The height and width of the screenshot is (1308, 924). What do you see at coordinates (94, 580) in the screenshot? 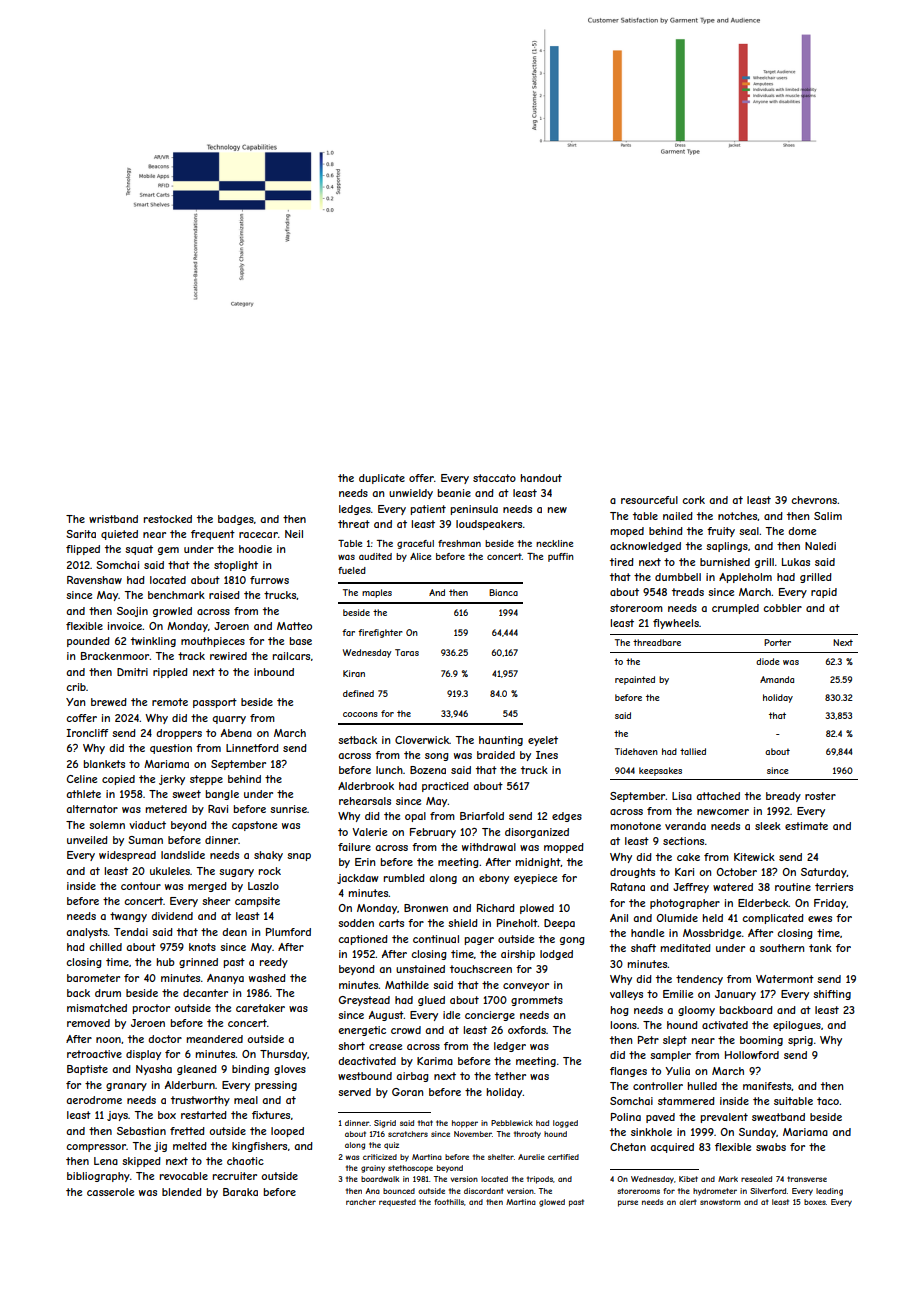
I see `Ravenshaw` at bounding box center [94, 580].
